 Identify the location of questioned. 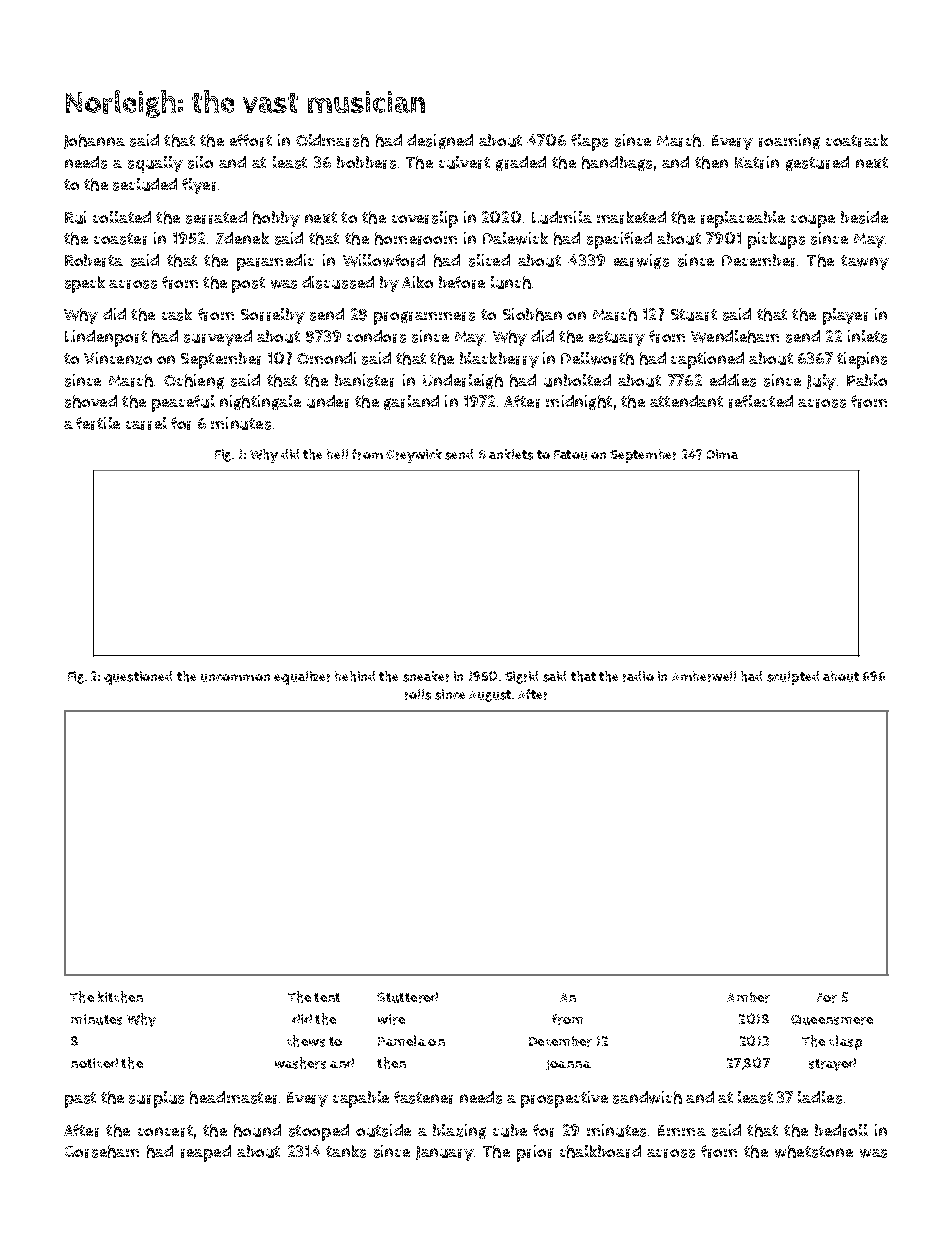
(138, 678).
